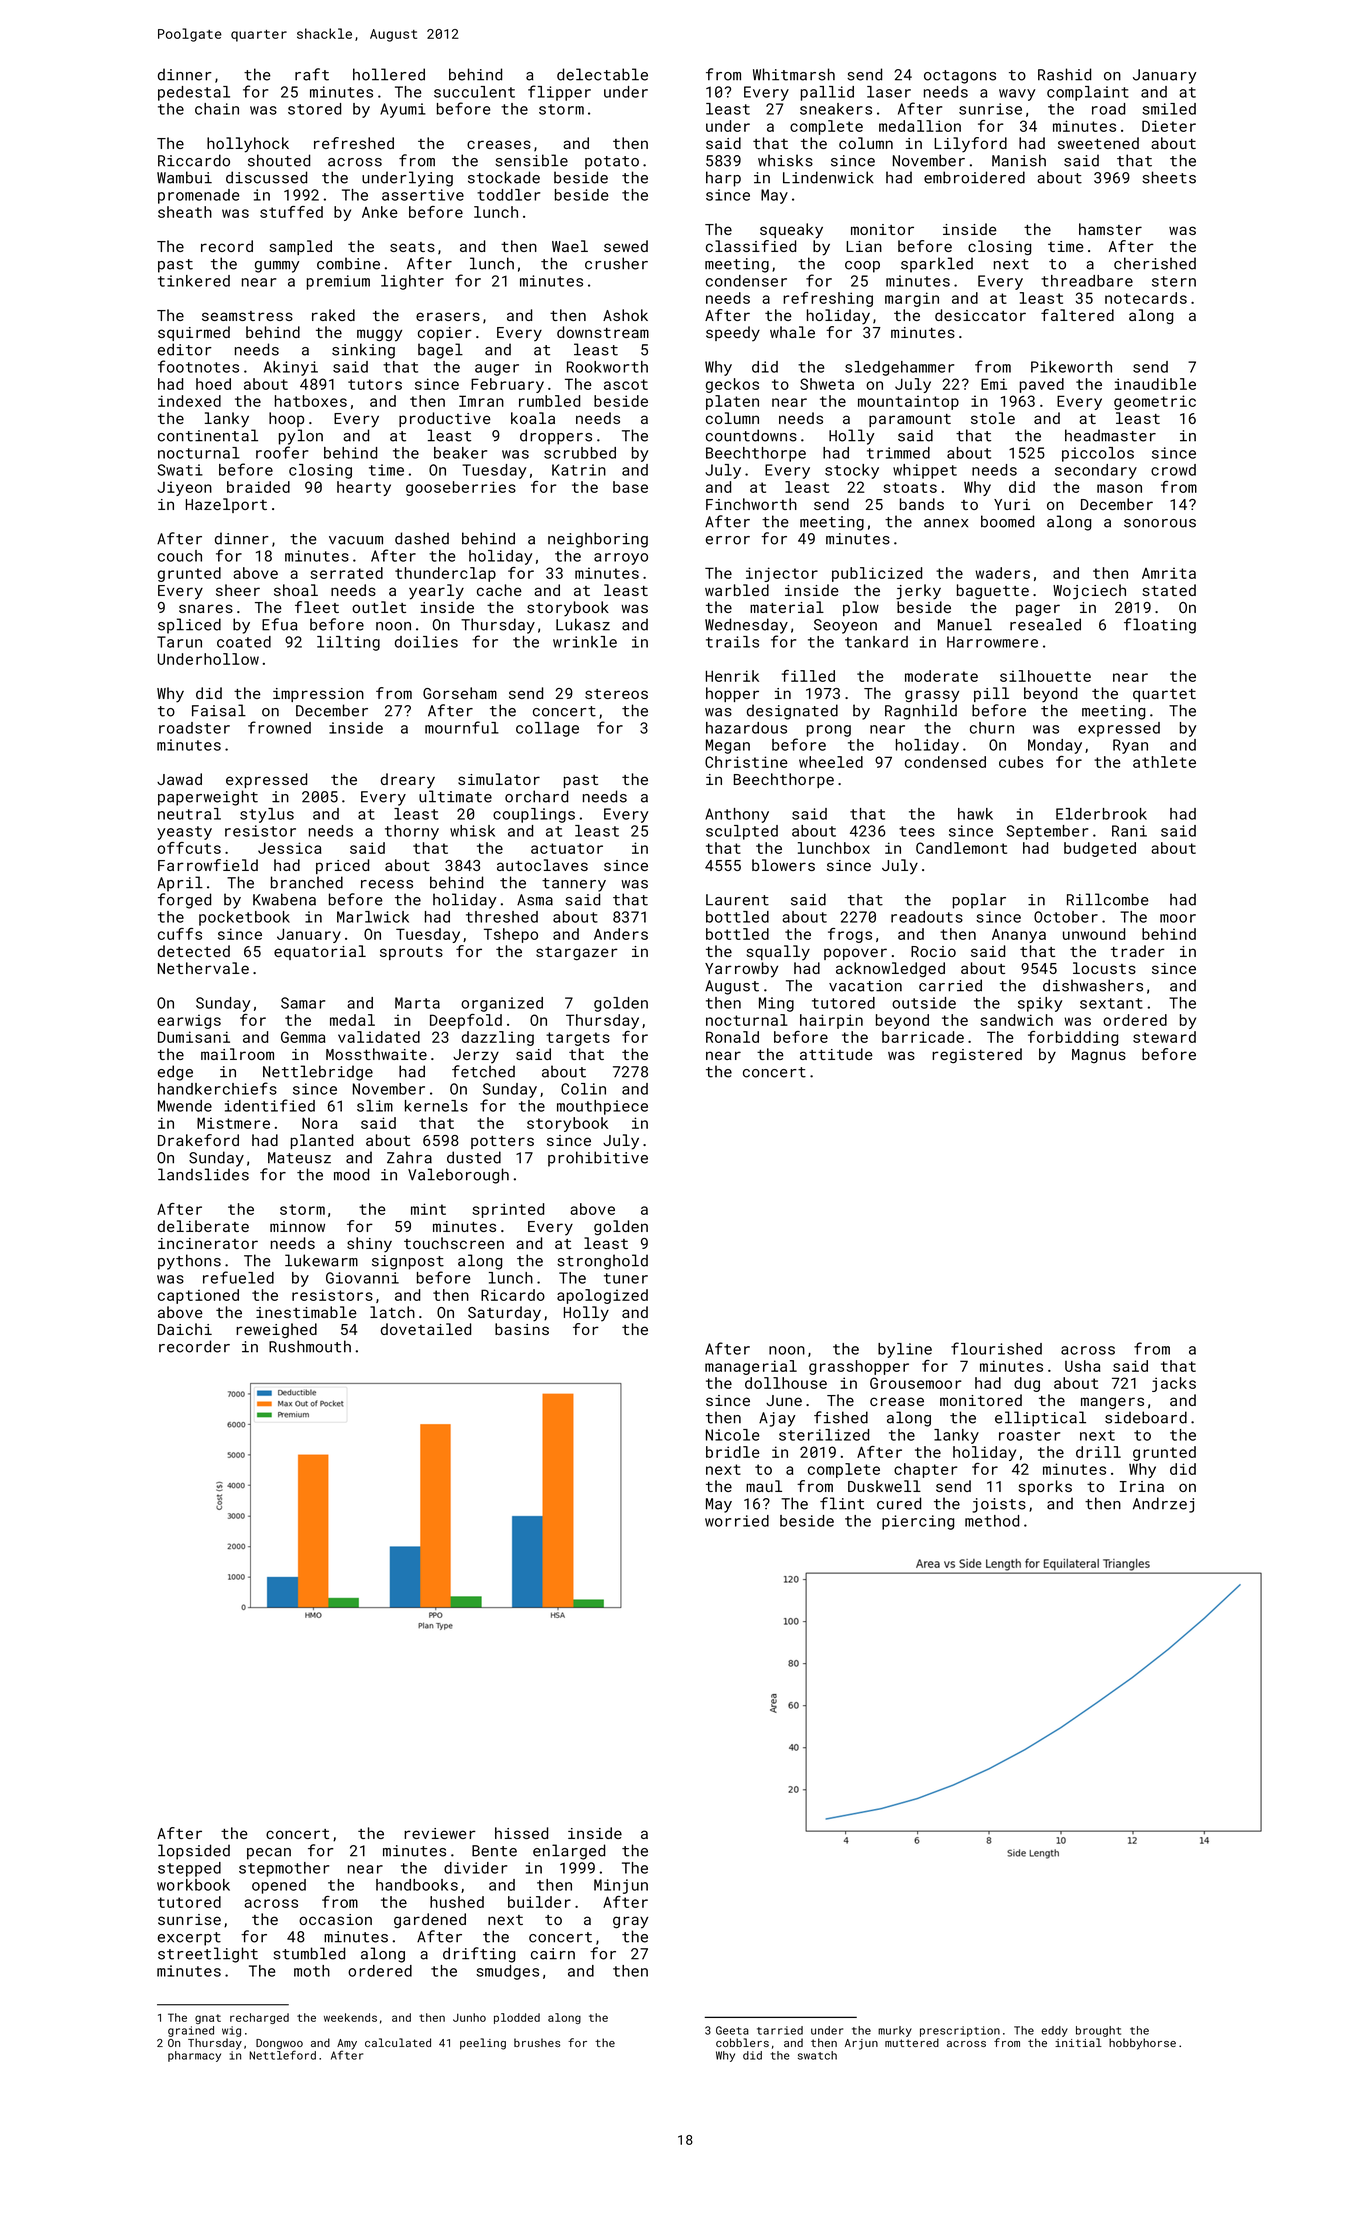 Image resolution: width=1354 pixels, height=2230 pixels. Describe the element at coordinates (1099, 1056) in the document. I see `Magnus` at that location.
